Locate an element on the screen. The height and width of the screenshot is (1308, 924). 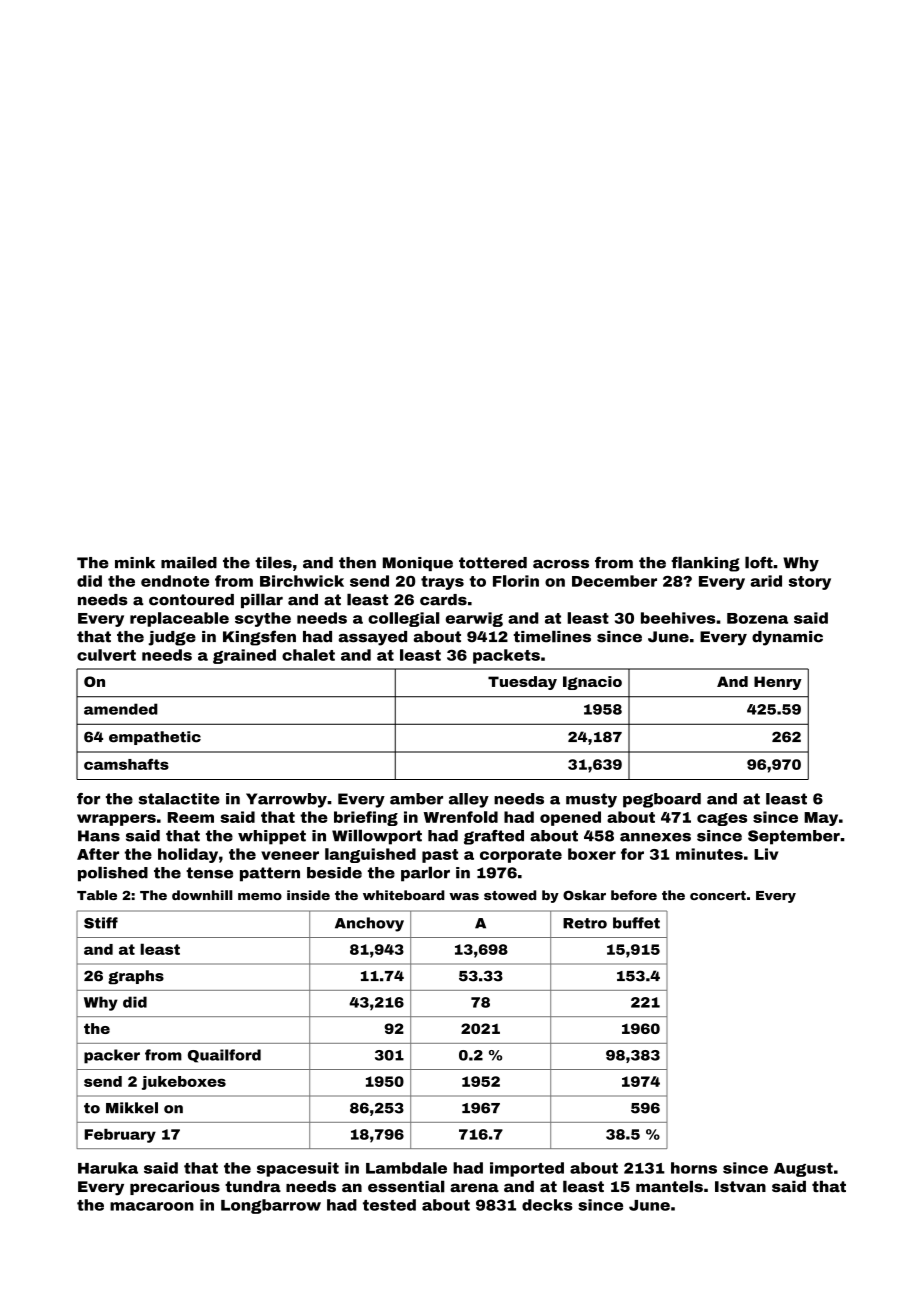
empathetic is located at coordinates (155, 738).
